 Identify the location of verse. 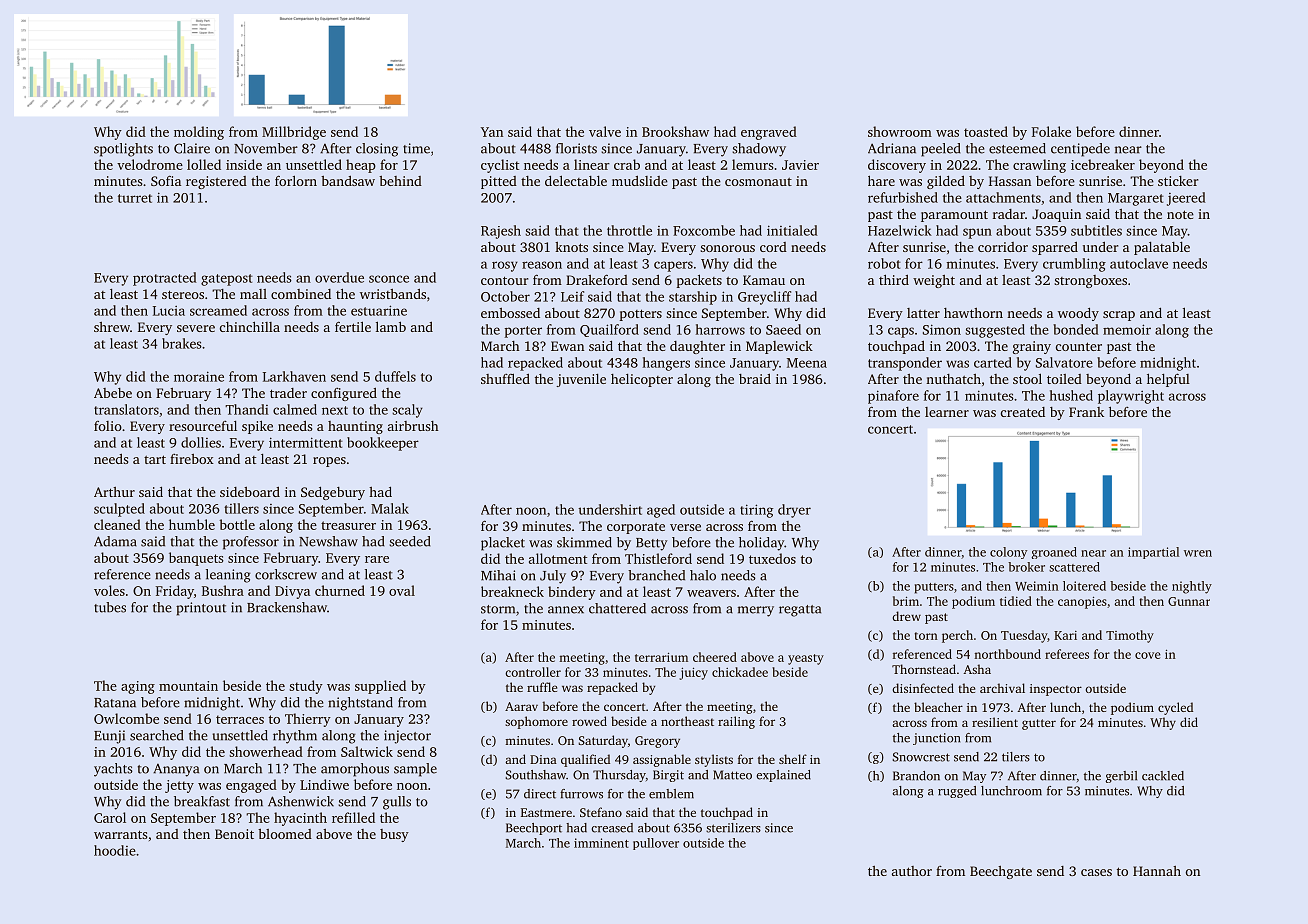
(685, 527).
